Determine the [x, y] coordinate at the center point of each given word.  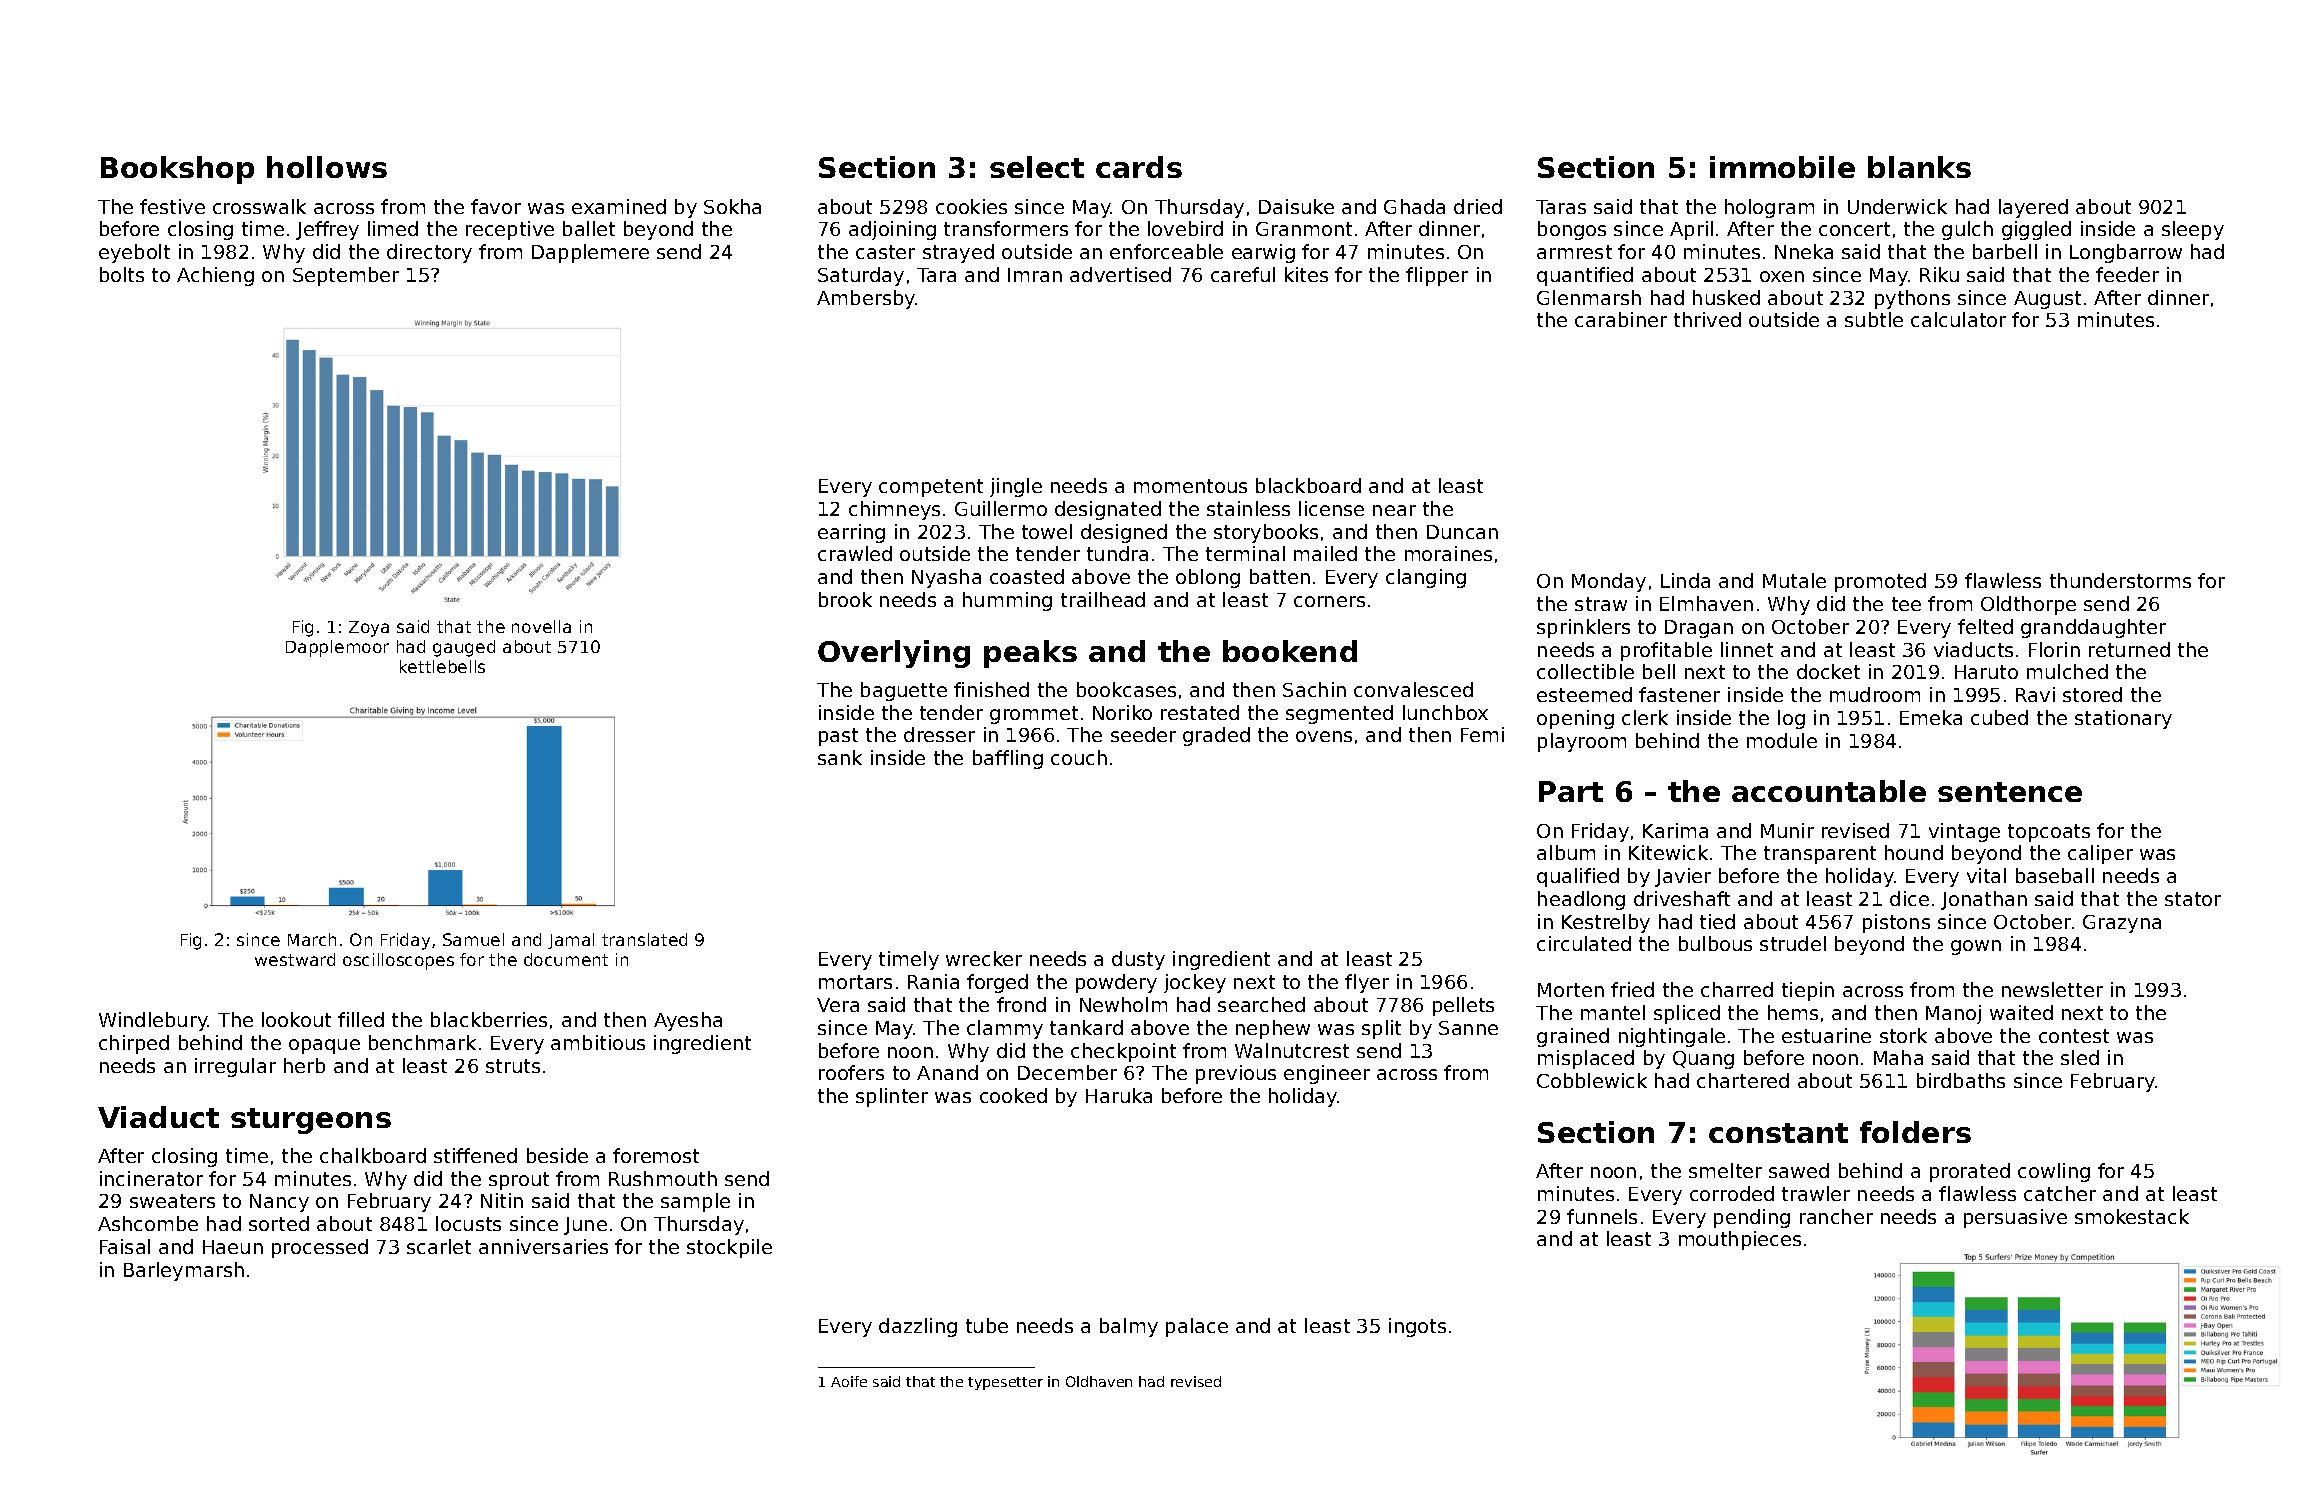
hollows [327, 167]
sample [695, 1202]
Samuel [473, 939]
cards [1139, 167]
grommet [1034, 715]
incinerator [151, 1178]
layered [2033, 208]
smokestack [2132, 1216]
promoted [1880, 582]
